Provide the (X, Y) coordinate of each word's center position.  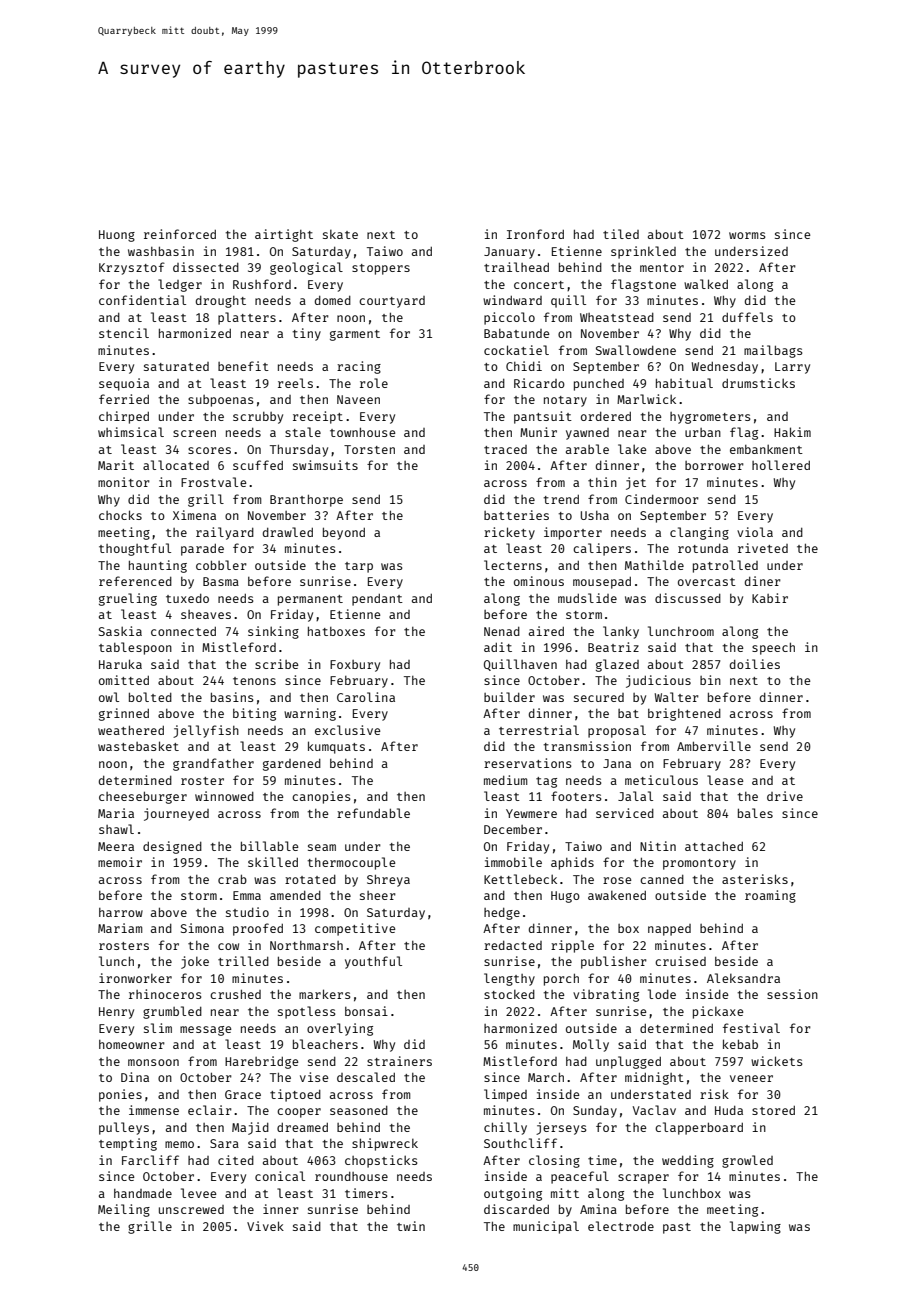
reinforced (180, 234)
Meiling (124, 1210)
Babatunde (517, 333)
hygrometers (710, 418)
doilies (755, 664)
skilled (273, 862)
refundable (373, 813)
